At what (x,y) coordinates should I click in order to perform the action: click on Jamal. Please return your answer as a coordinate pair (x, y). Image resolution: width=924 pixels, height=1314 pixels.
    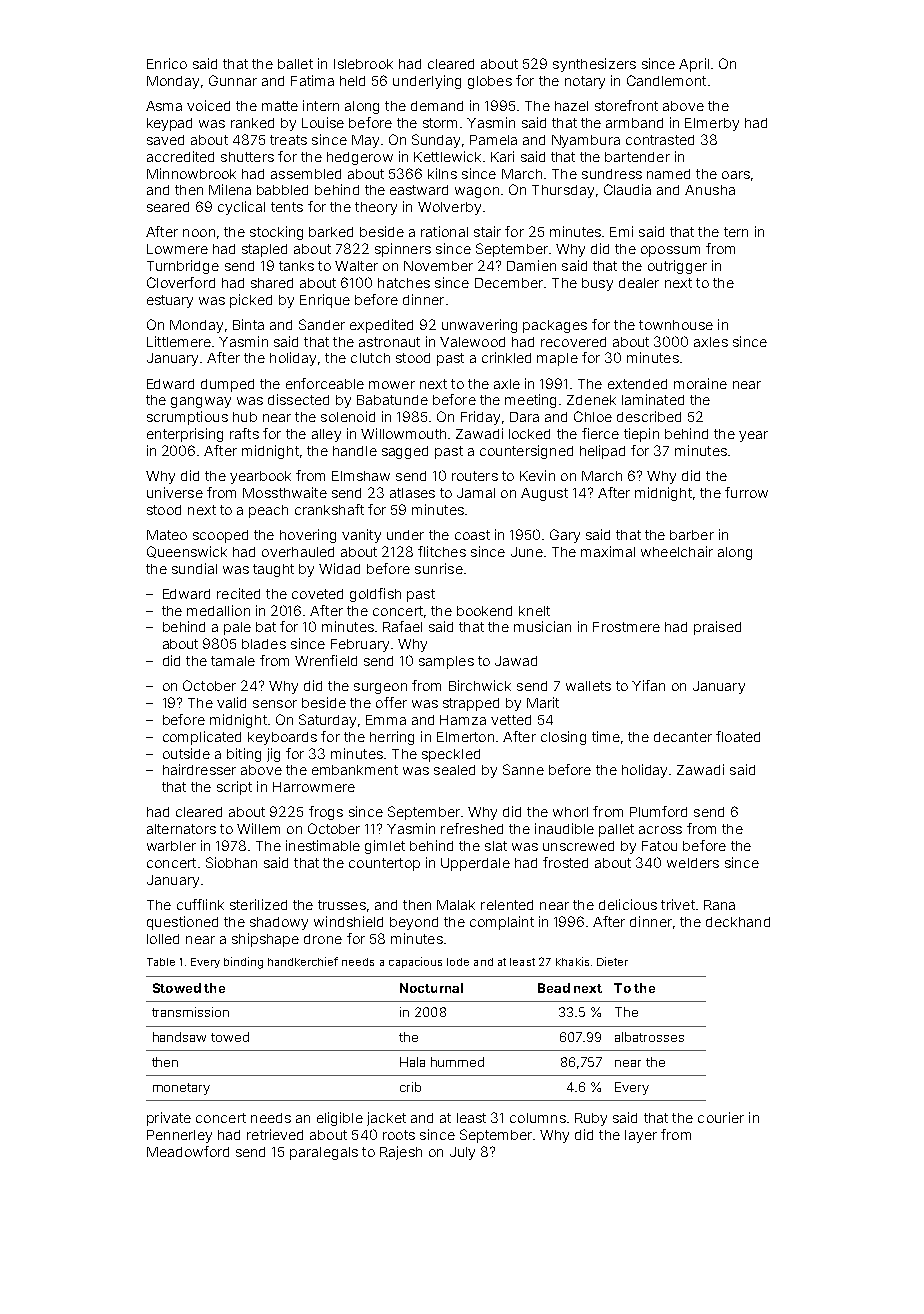
    Looking at the image, I should click on (476, 493).
